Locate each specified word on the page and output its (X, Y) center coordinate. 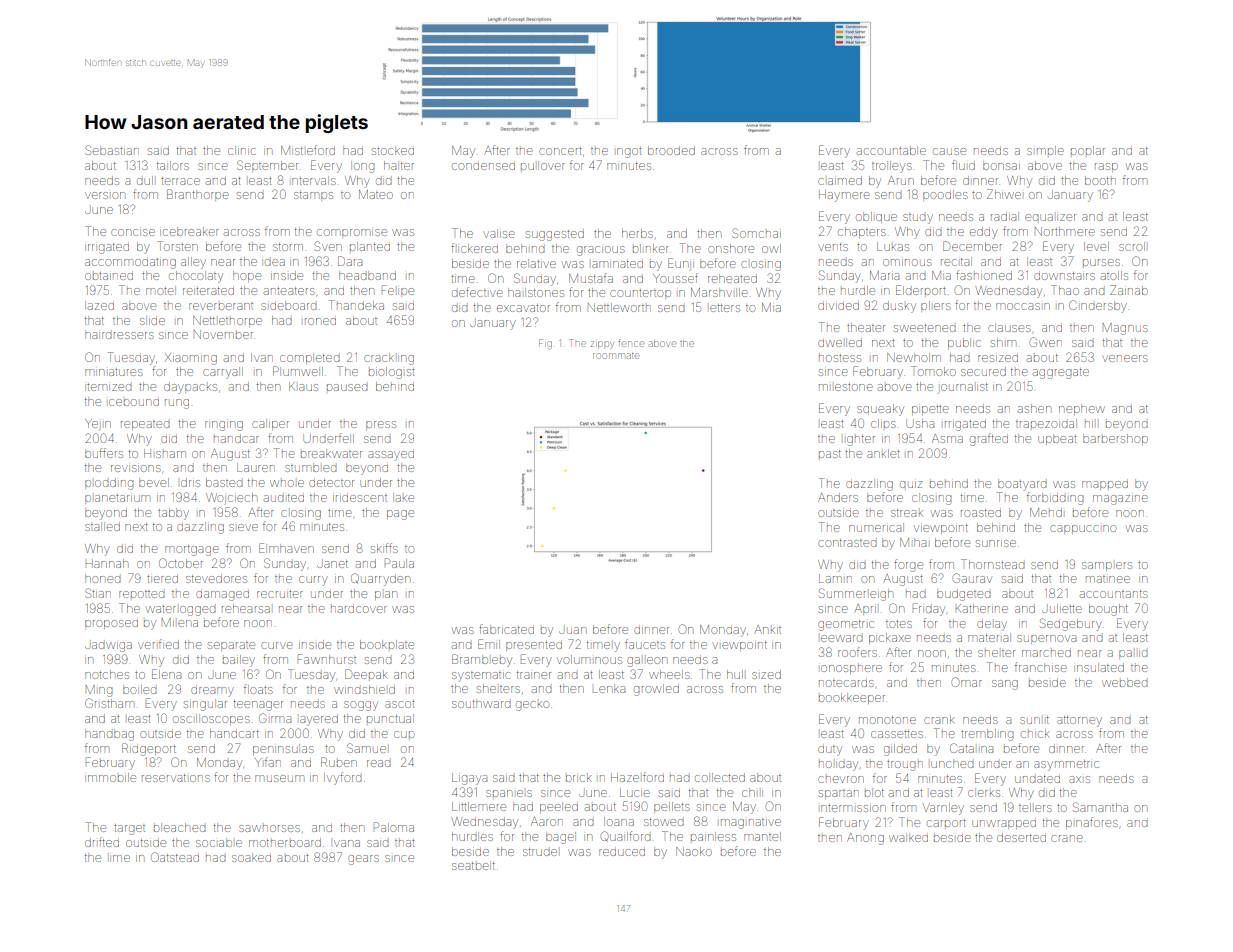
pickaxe (890, 638)
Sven (328, 246)
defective (477, 292)
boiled (139, 689)
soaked (251, 857)
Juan (572, 630)
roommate (616, 356)
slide (152, 320)
